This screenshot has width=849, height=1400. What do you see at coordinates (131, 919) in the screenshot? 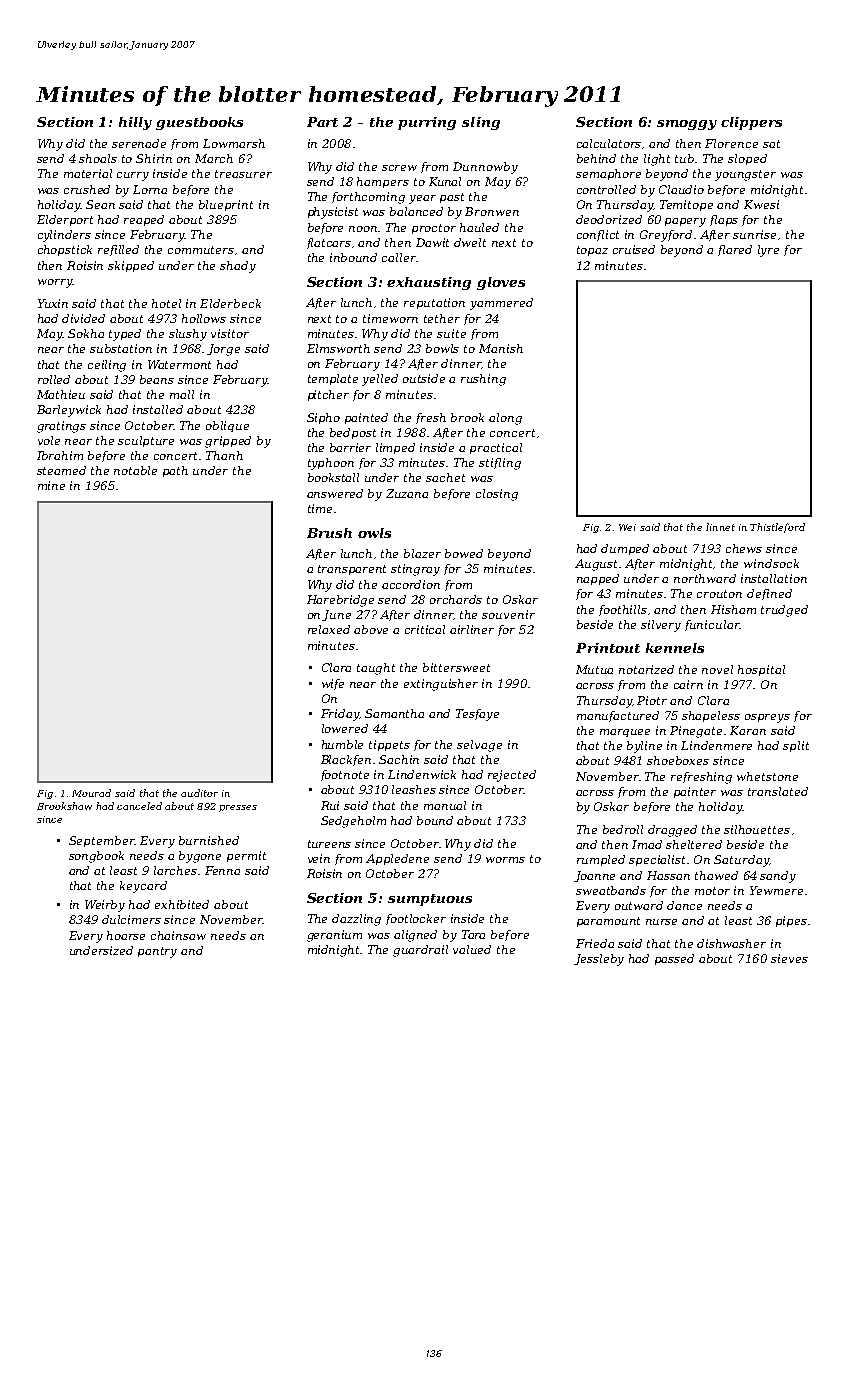
I see `dulcimers` at bounding box center [131, 919].
